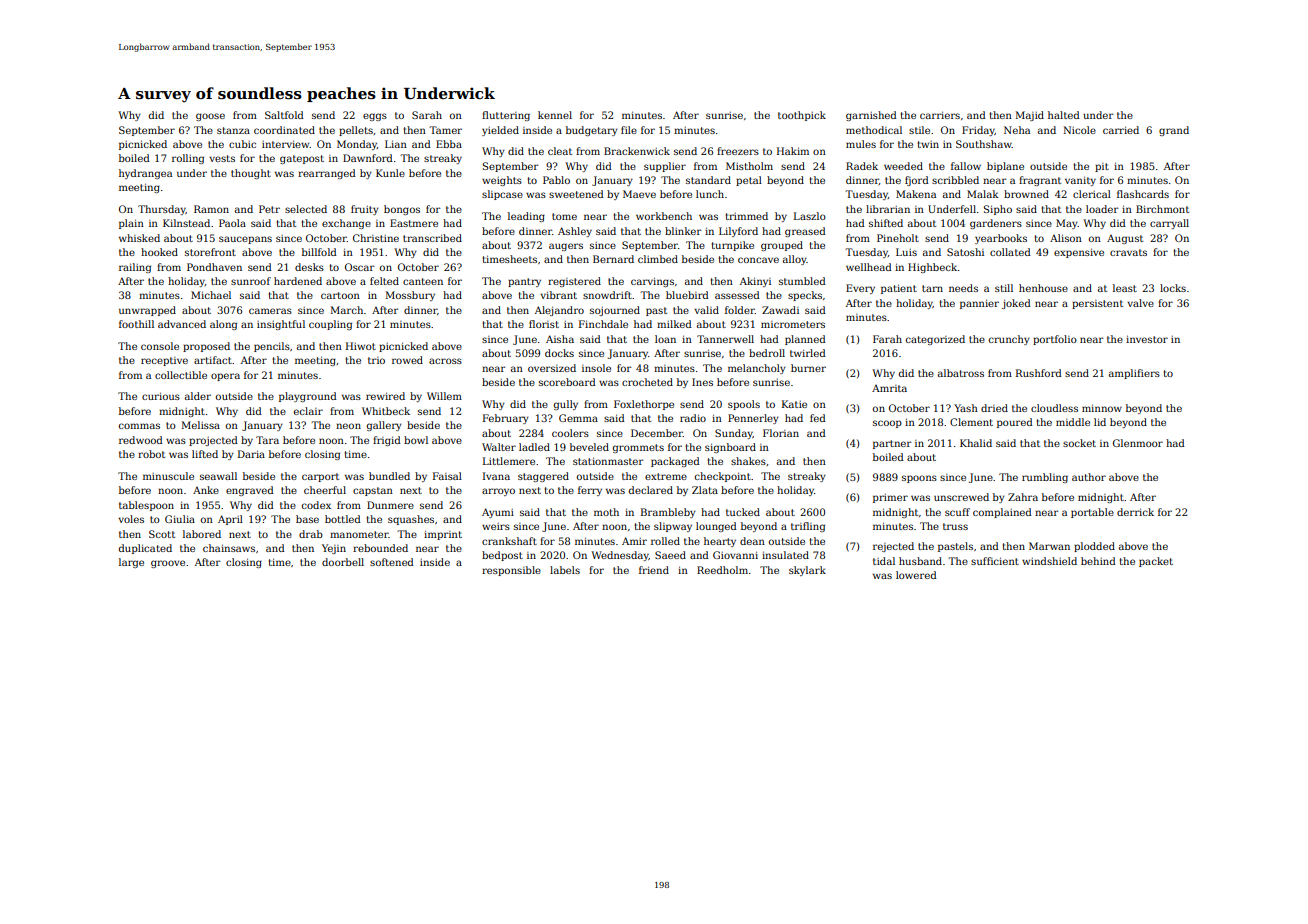 This image has height=924, width=1308. I want to click on groove, so click(168, 564).
